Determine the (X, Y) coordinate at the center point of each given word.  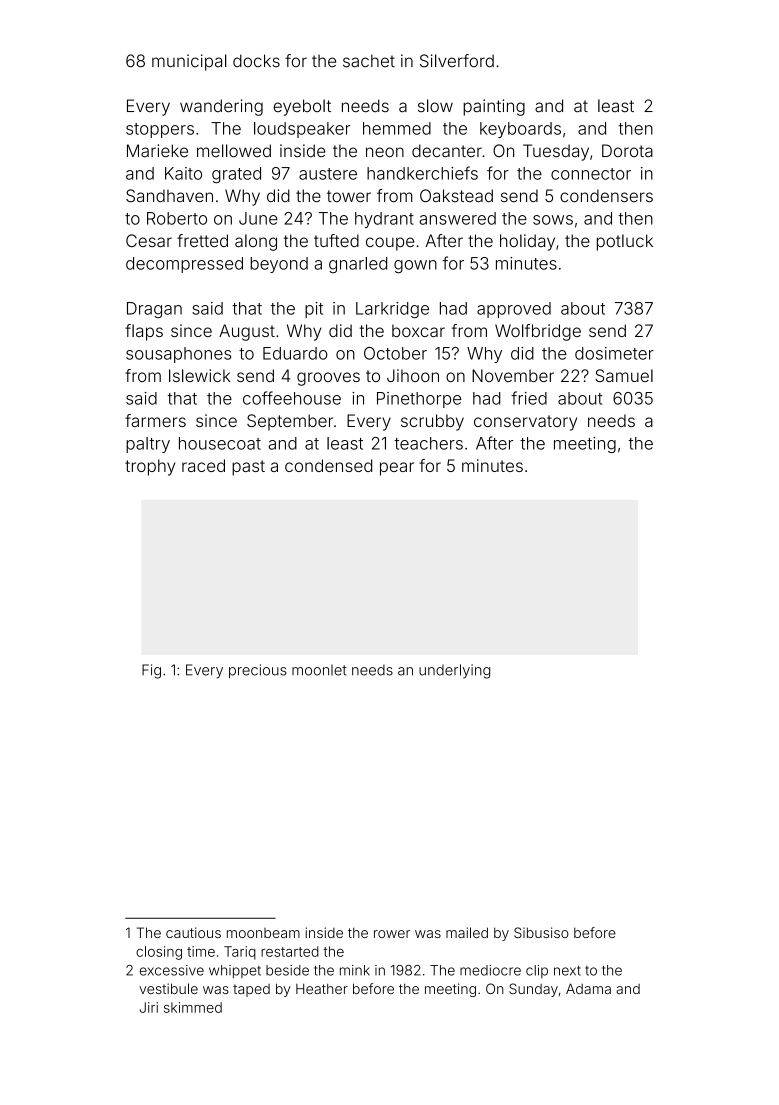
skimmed (193, 1007)
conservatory (525, 423)
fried (529, 398)
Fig (151, 671)
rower (392, 934)
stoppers (160, 130)
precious (258, 671)
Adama (588, 988)
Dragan (154, 310)
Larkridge (392, 310)
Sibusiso (541, 932)
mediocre (490, 970)
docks (256, 61)
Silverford (457, 61)
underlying (454, 671)
